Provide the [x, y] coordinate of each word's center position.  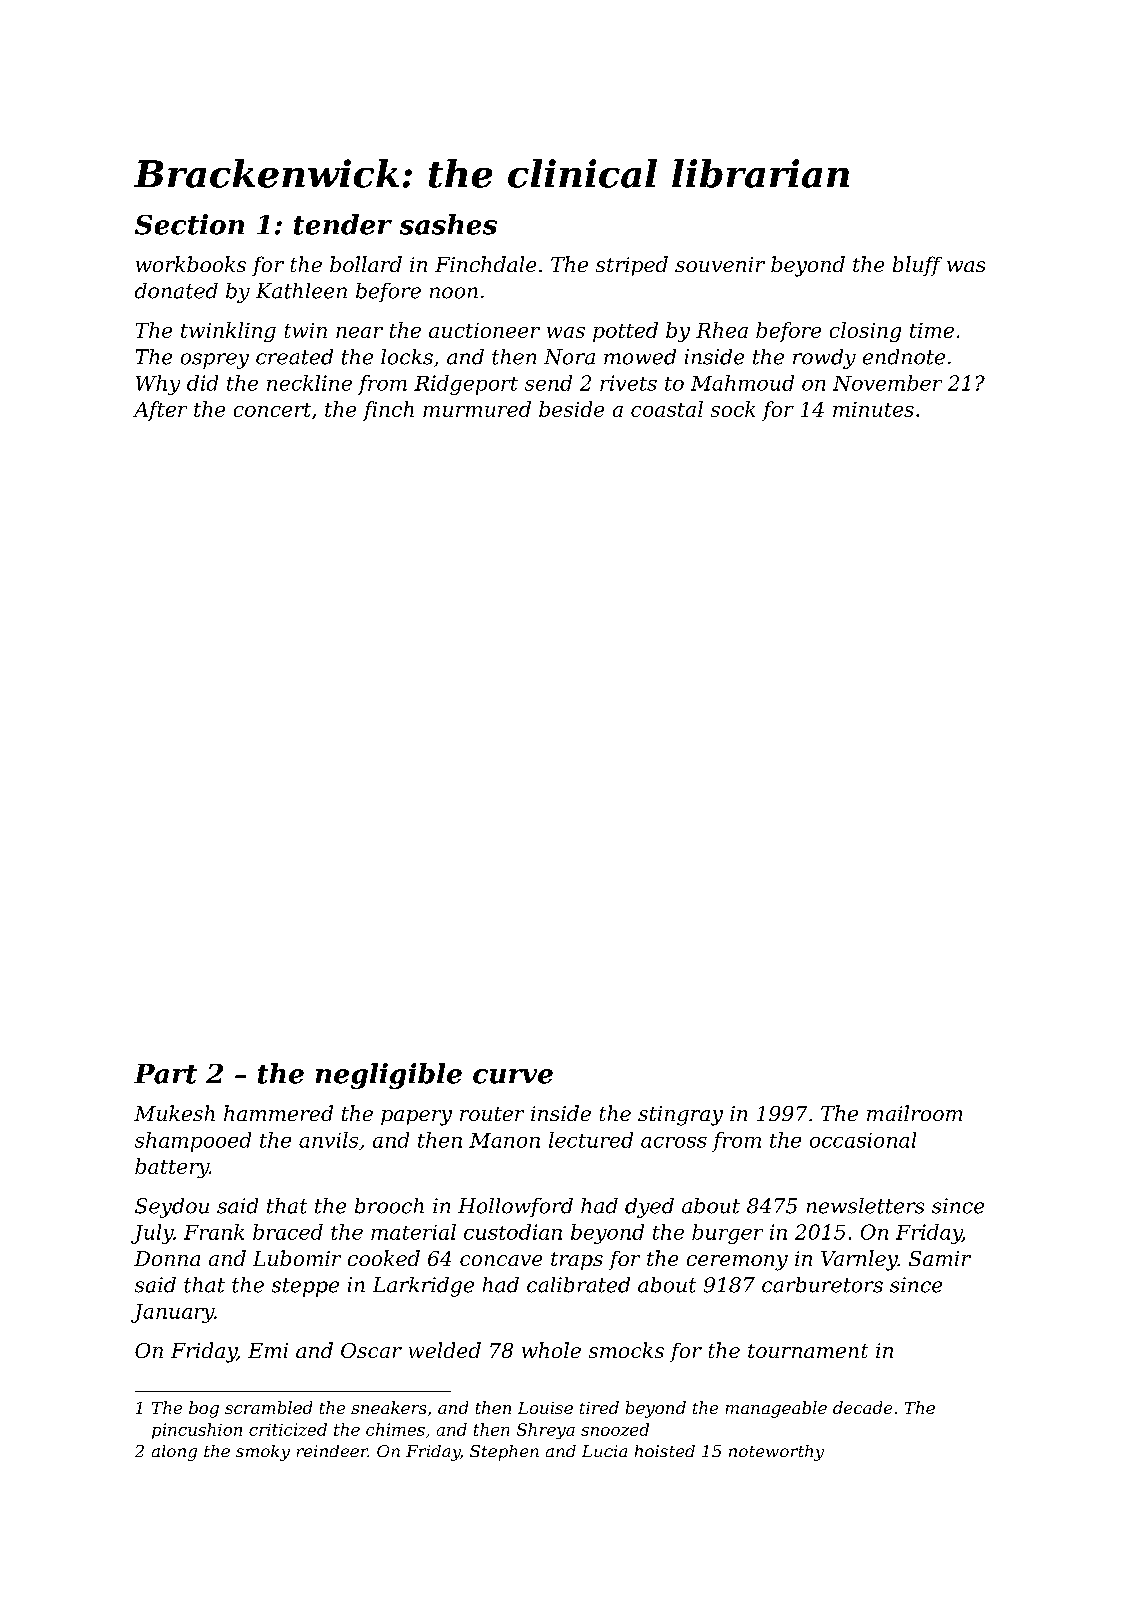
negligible [389, 1076]
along [174, 1453]
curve [513, 1076]
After [160, 411]
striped [632, 266]
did [202, 383]
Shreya [546, 1431]
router [492, 1114]
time [932, 330]
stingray [680, 1116]
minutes [873, 409]
